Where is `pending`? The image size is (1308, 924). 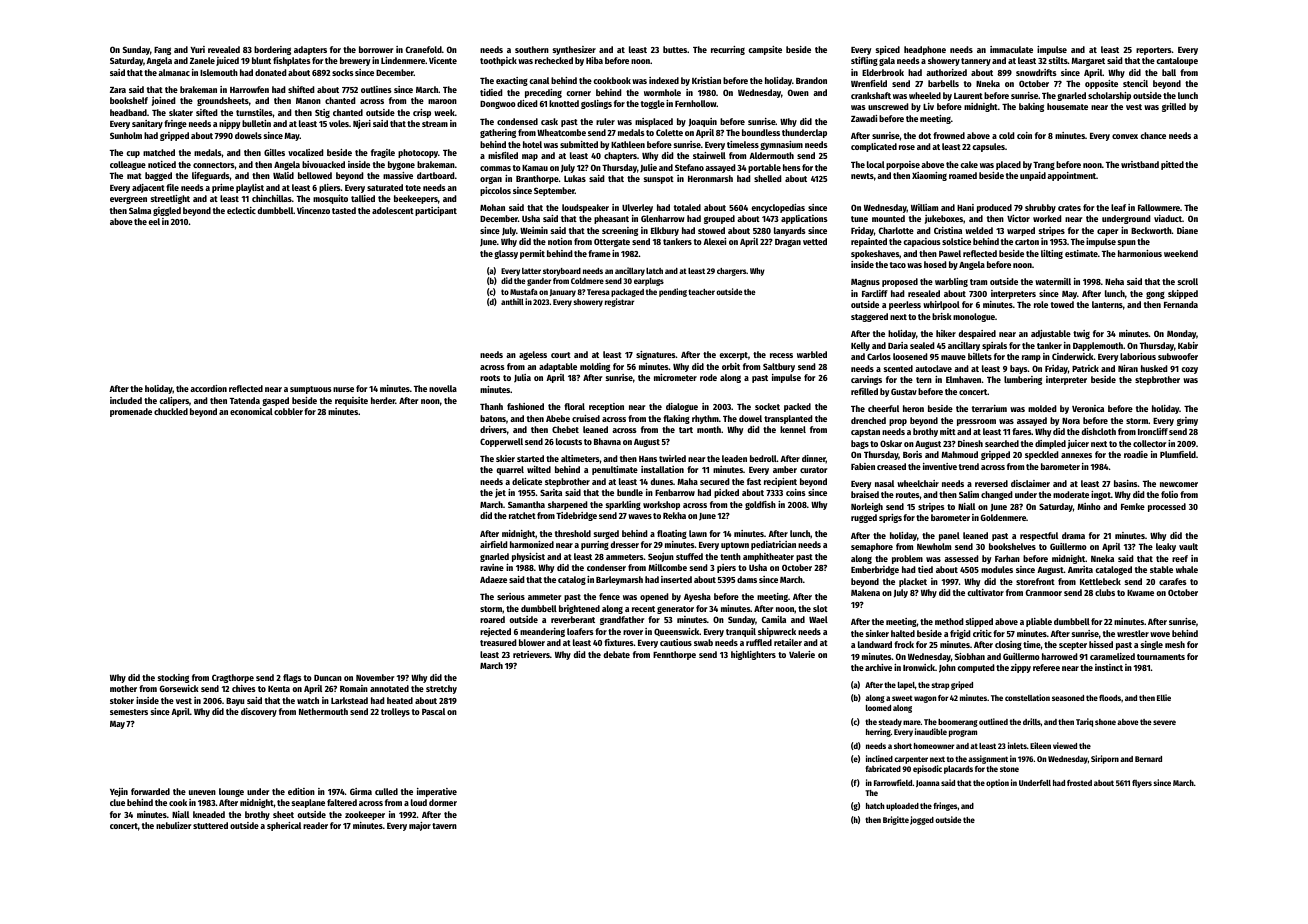 pending is located at coordinates (673, 292).
